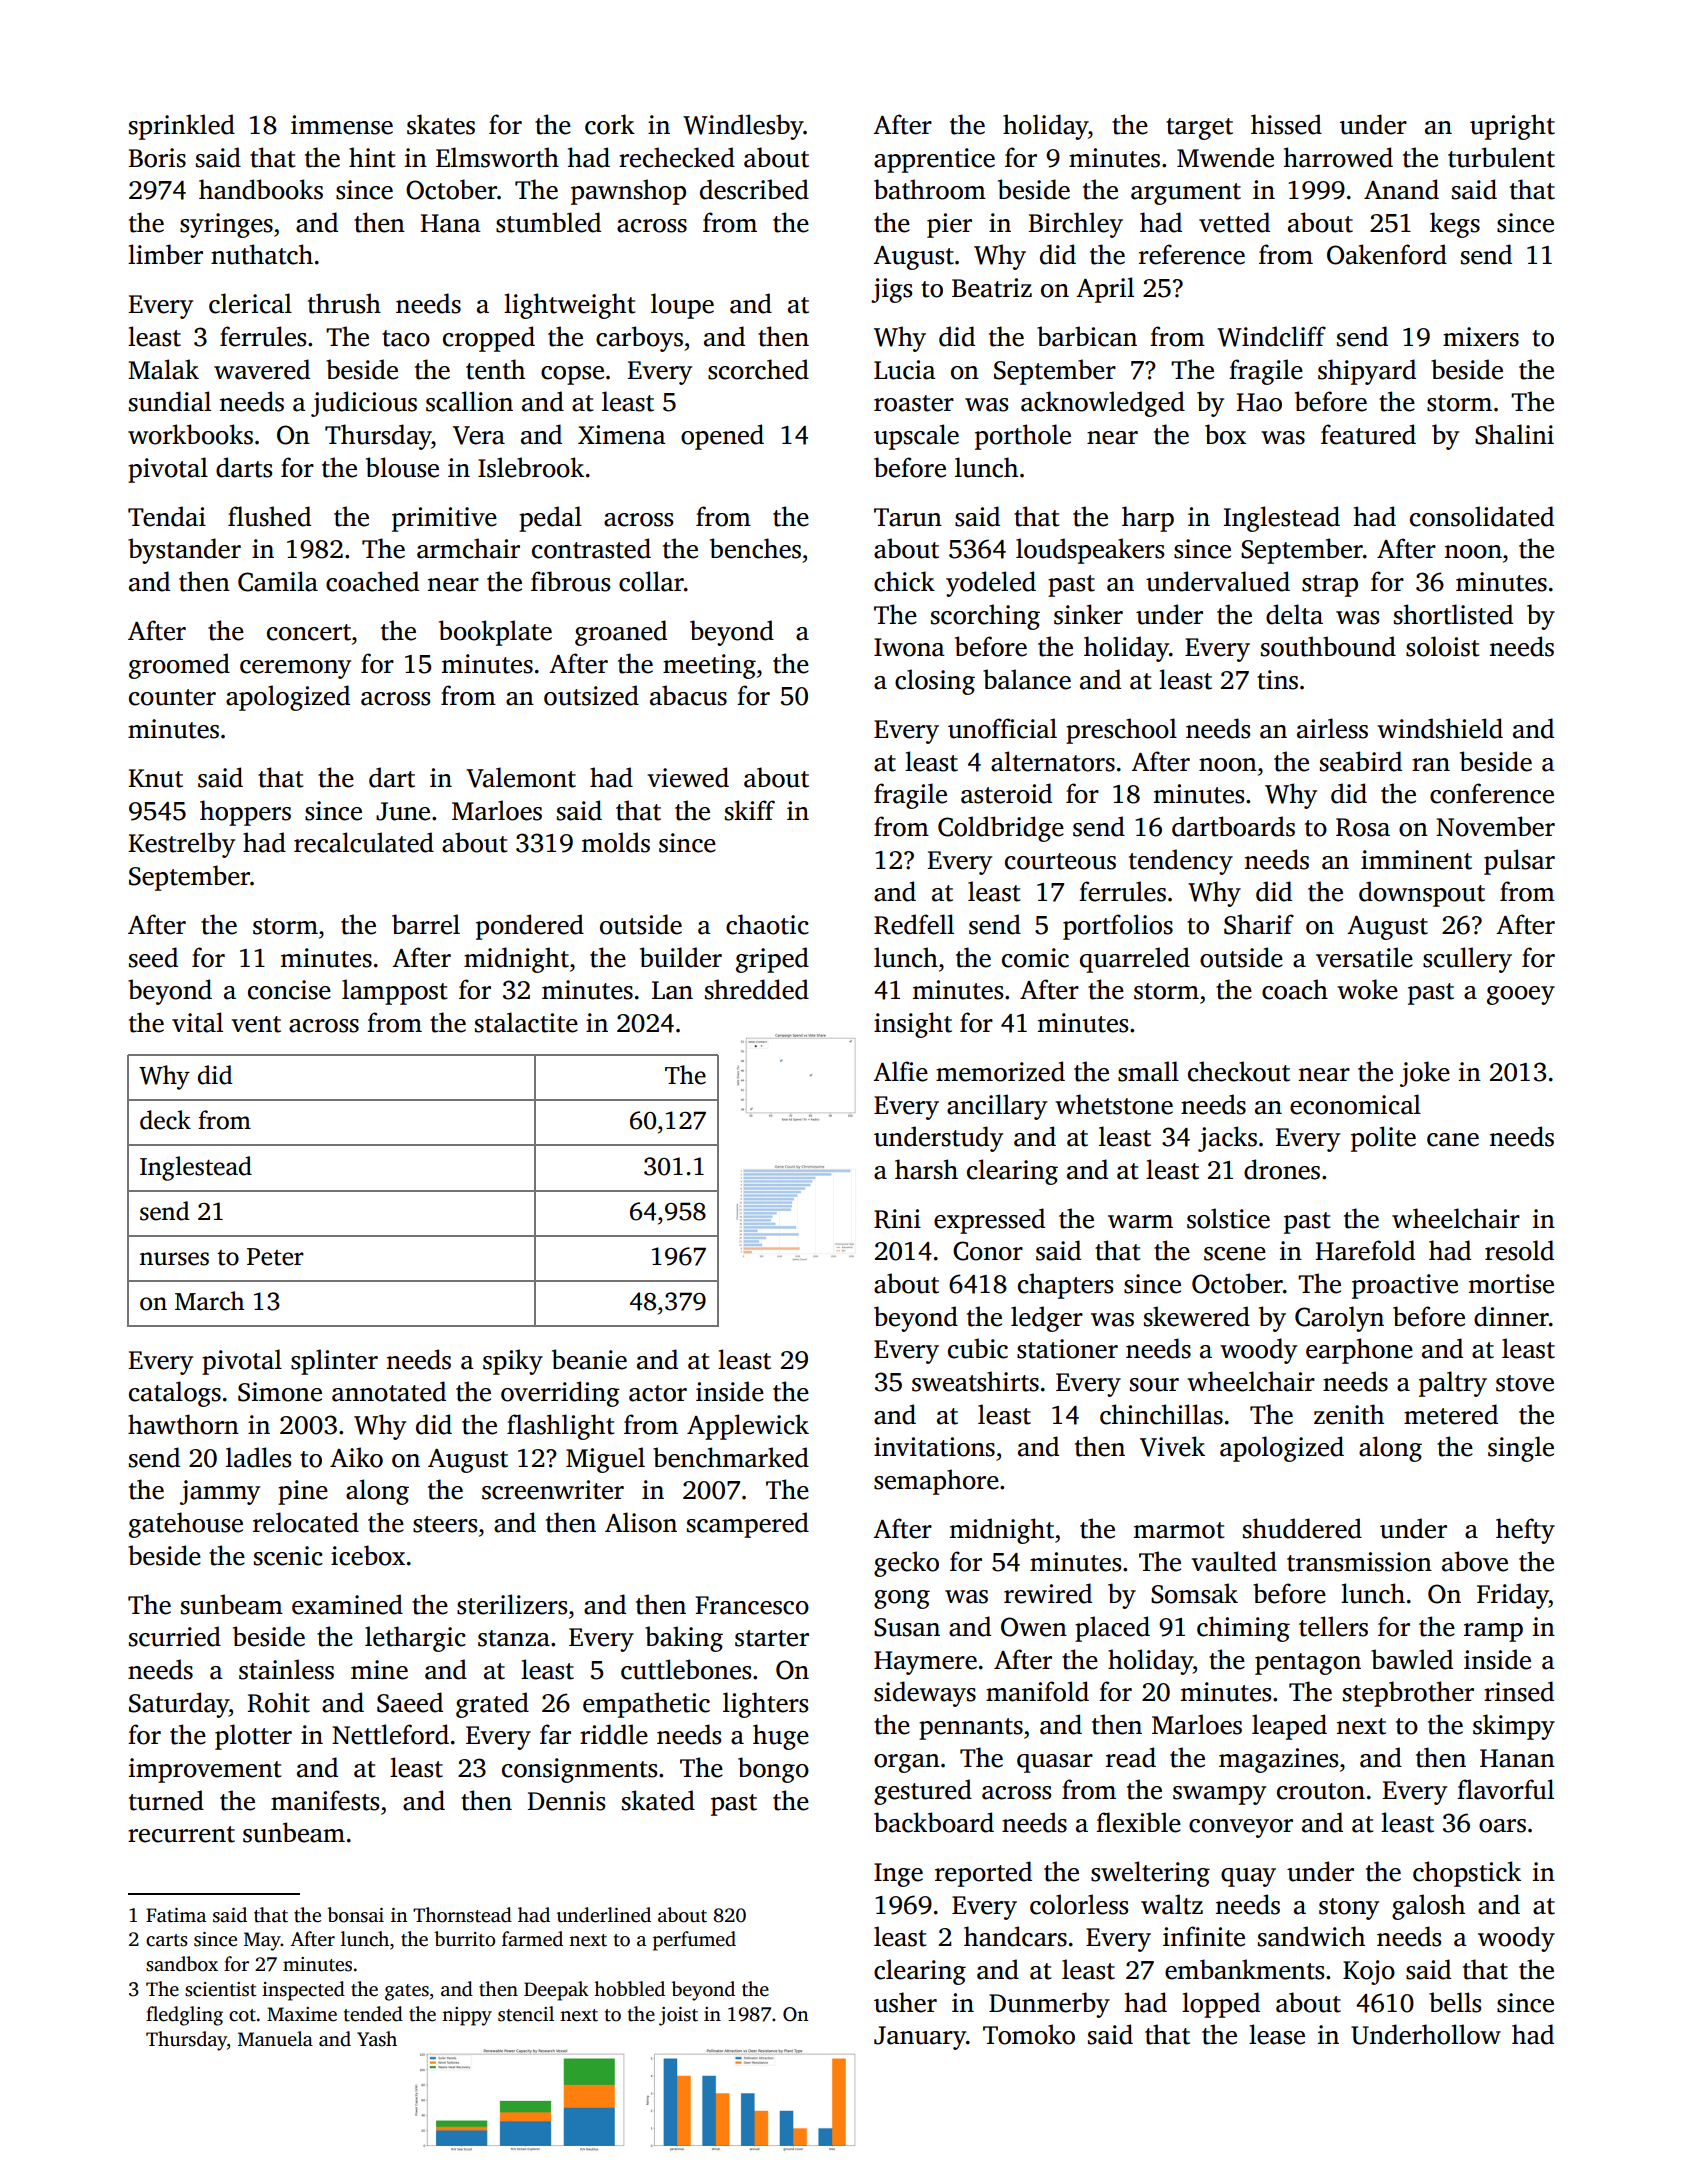  I want to click on vital, so click(197, 1022).
